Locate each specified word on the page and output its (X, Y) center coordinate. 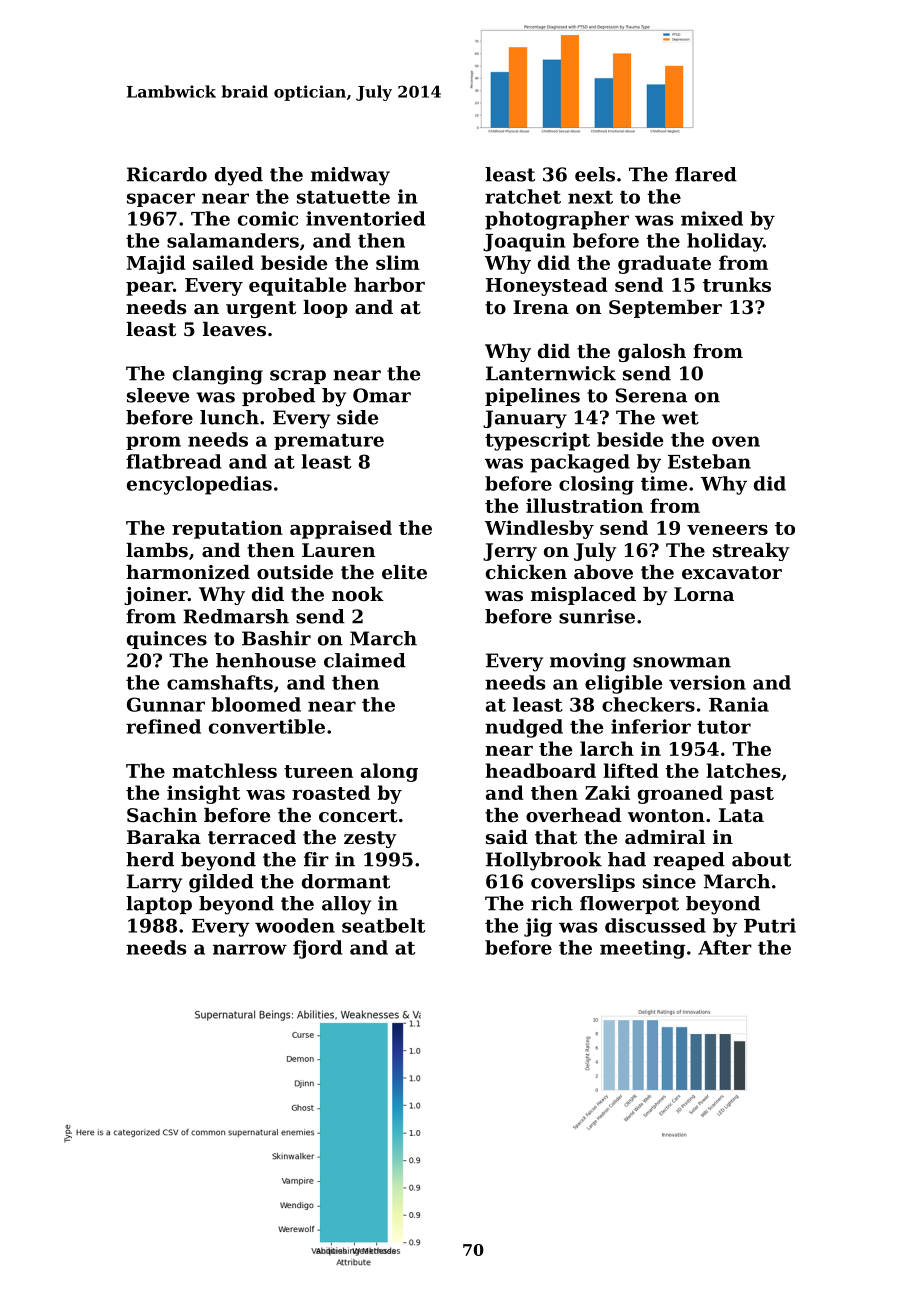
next (590, 197)
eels (595, 174)
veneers (727, 530)
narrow (250, 949)
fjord (317, 949)
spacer (161, 200)
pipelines (532, 397)
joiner (156, 596)
